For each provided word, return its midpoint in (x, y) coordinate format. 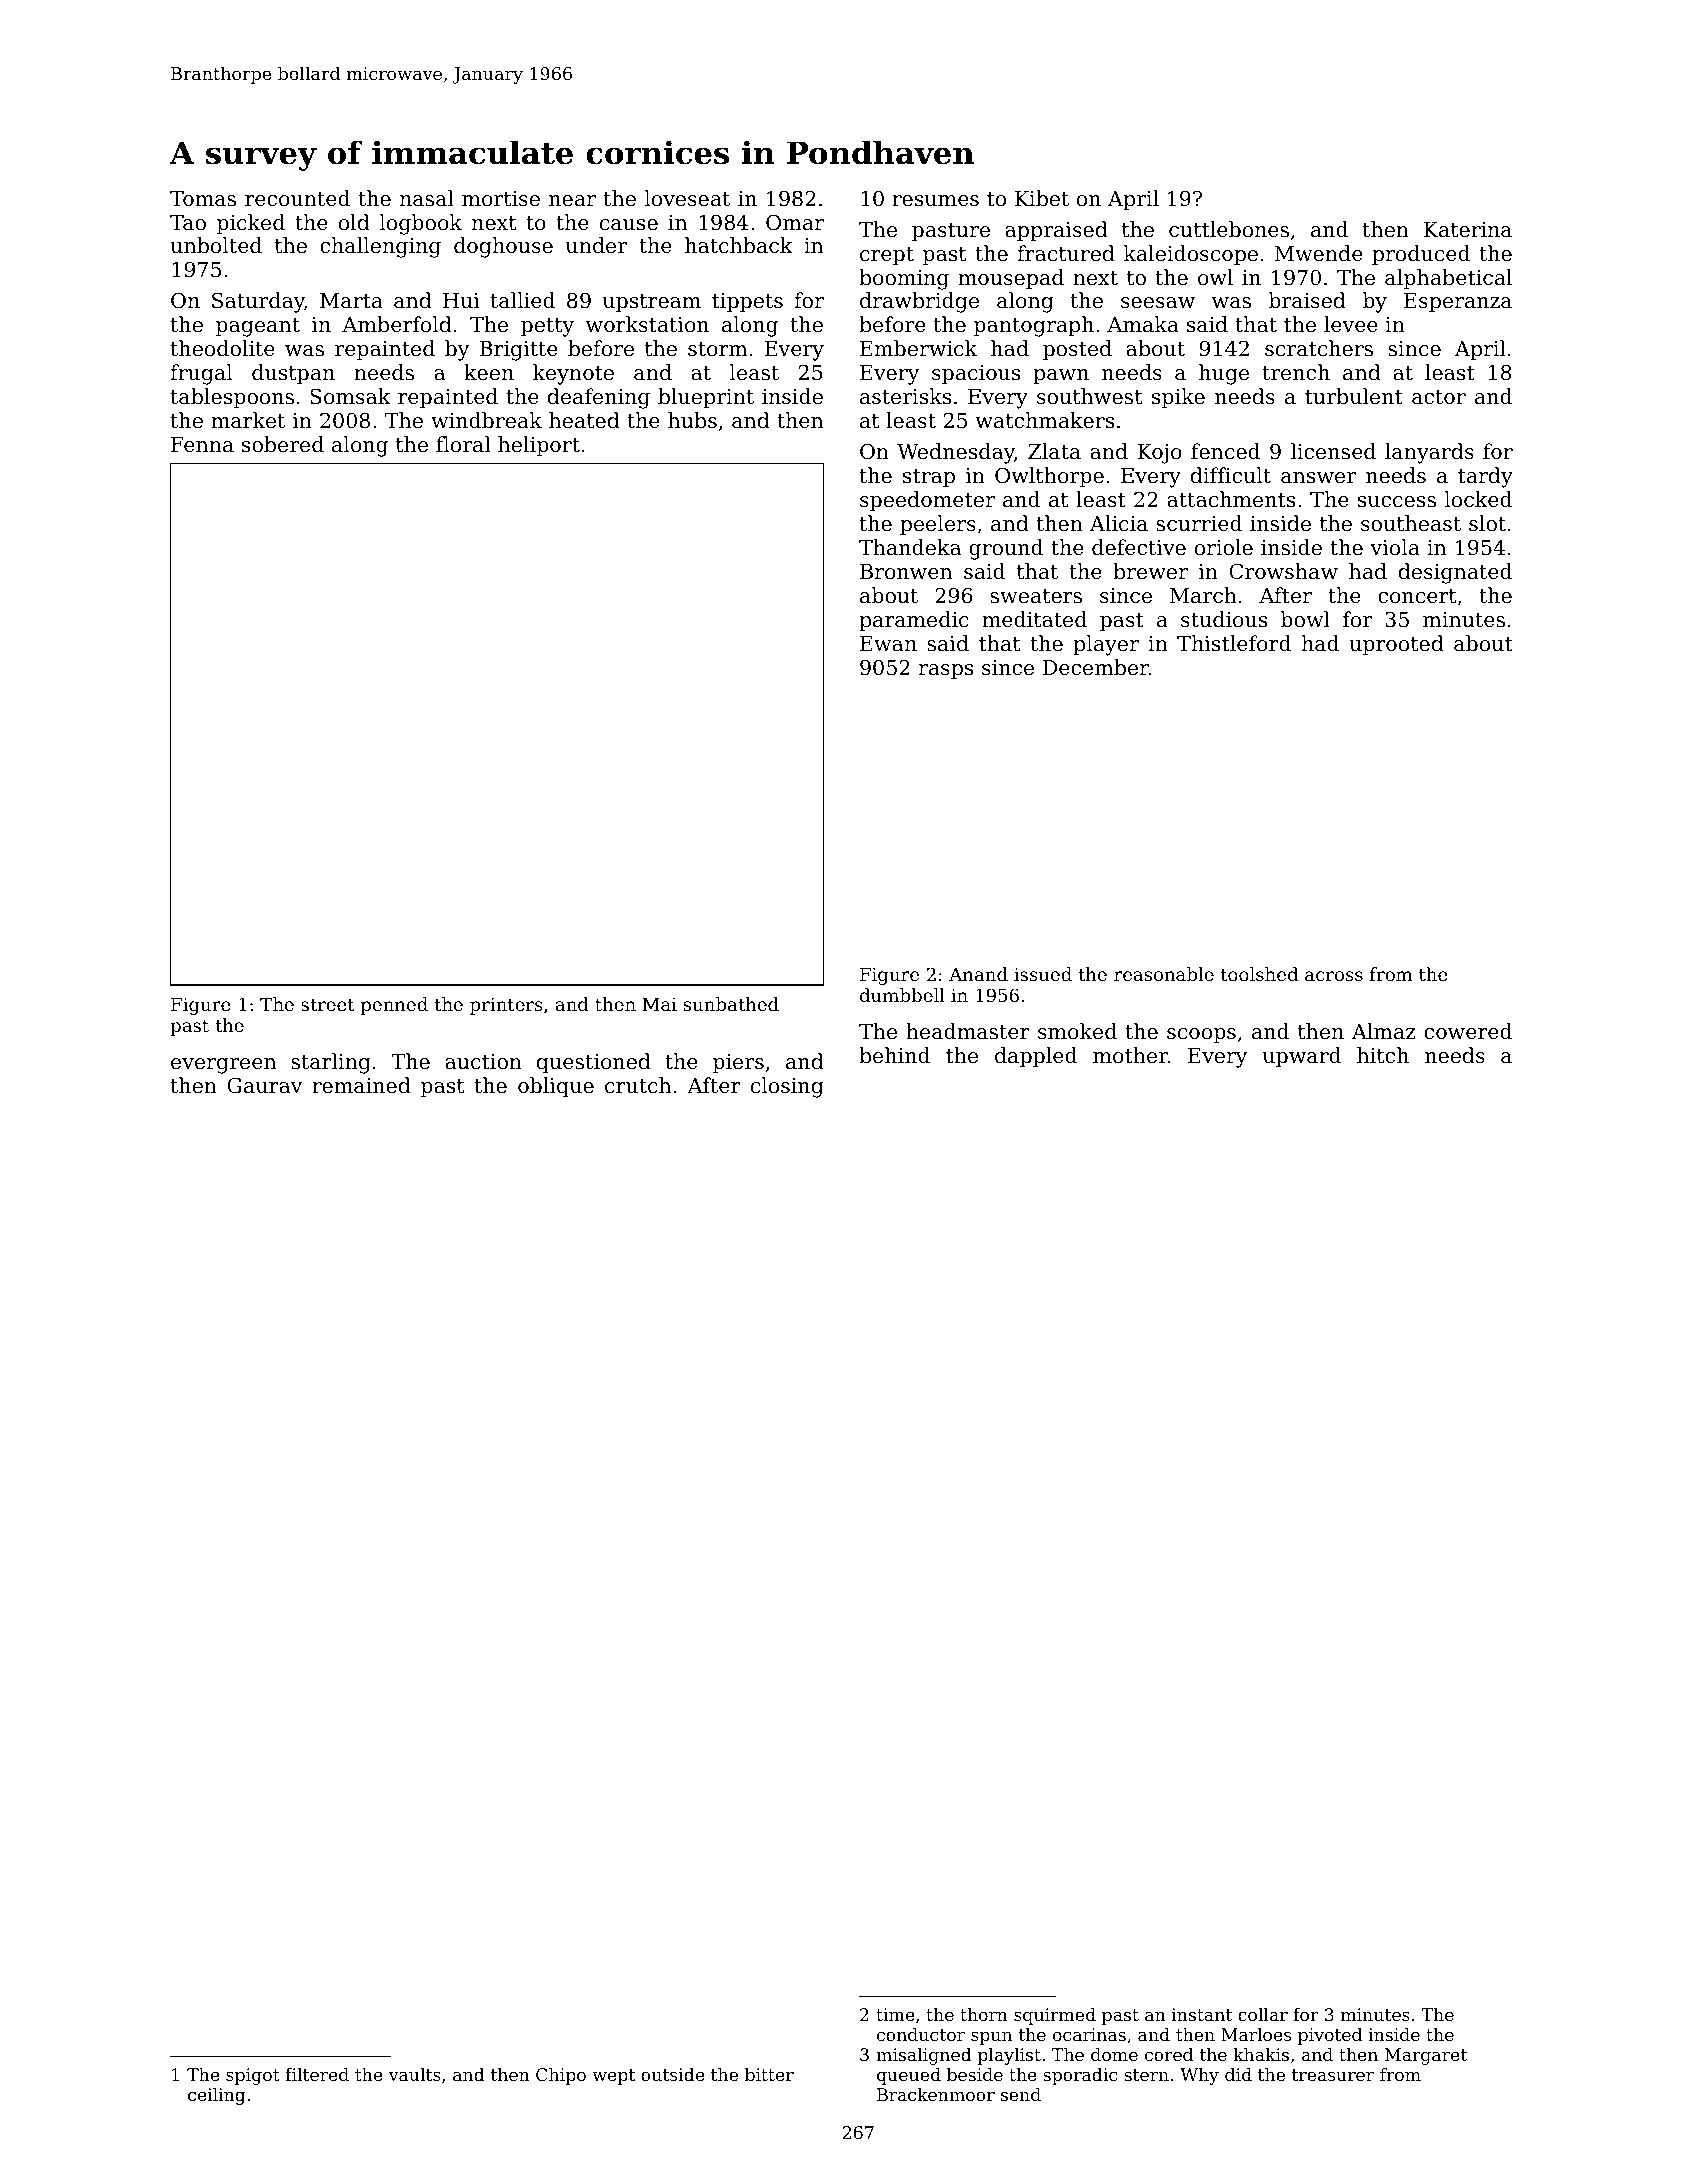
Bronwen (906, 572)
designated (1455, 573)
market (248, 420)
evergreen (223, 1066)
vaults (414, 2074)
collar (1263, 2014)
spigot (253, 2076)
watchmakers (1044, 420)
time (895, 2014)
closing (787, 1087)
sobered (283, 444)
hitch (1383, 1055)
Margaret (1426, 2056)
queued (909, 2076)
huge (1224, 374)
